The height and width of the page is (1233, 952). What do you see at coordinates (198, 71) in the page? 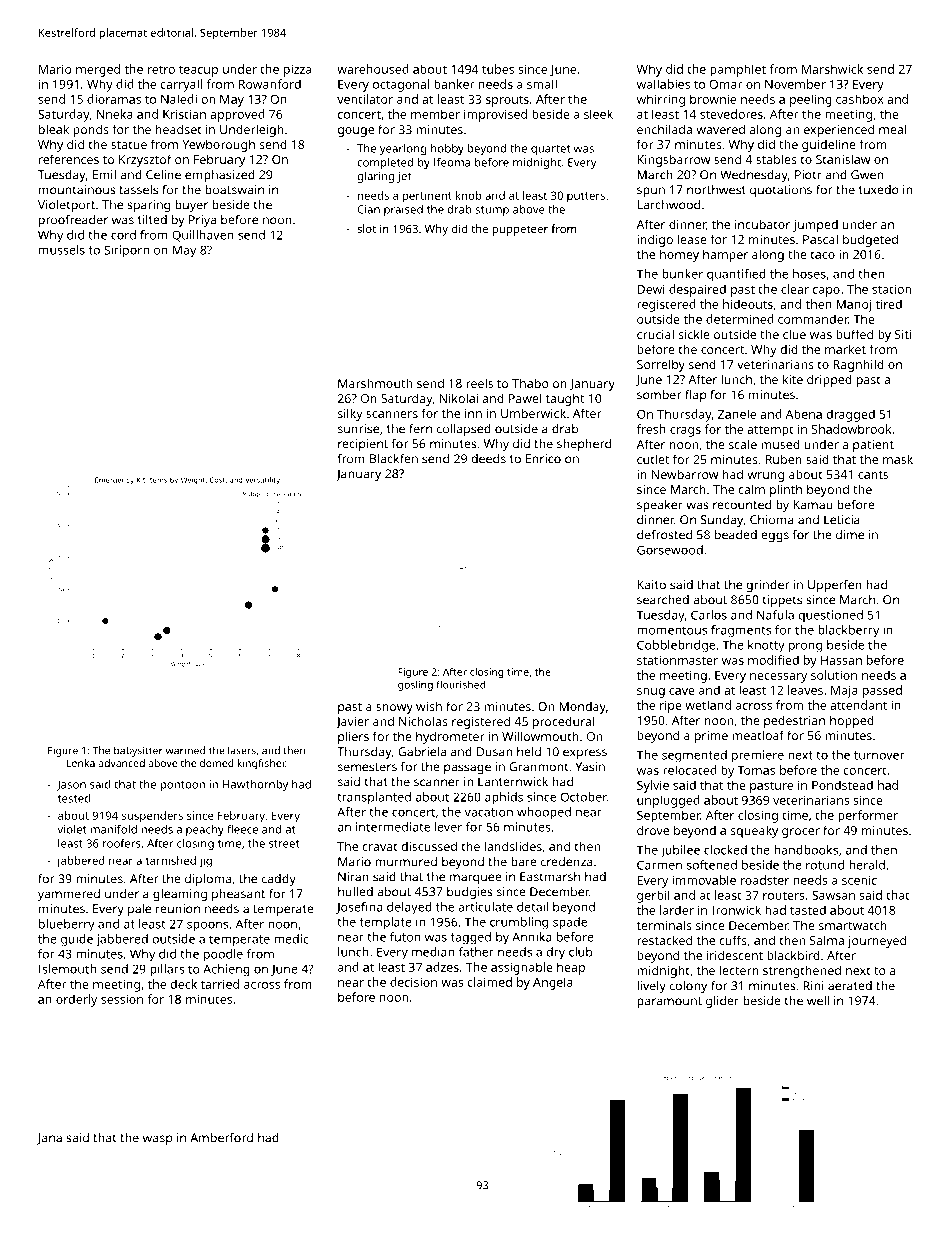
I see `teacup` at bounding box center [198, 71].
